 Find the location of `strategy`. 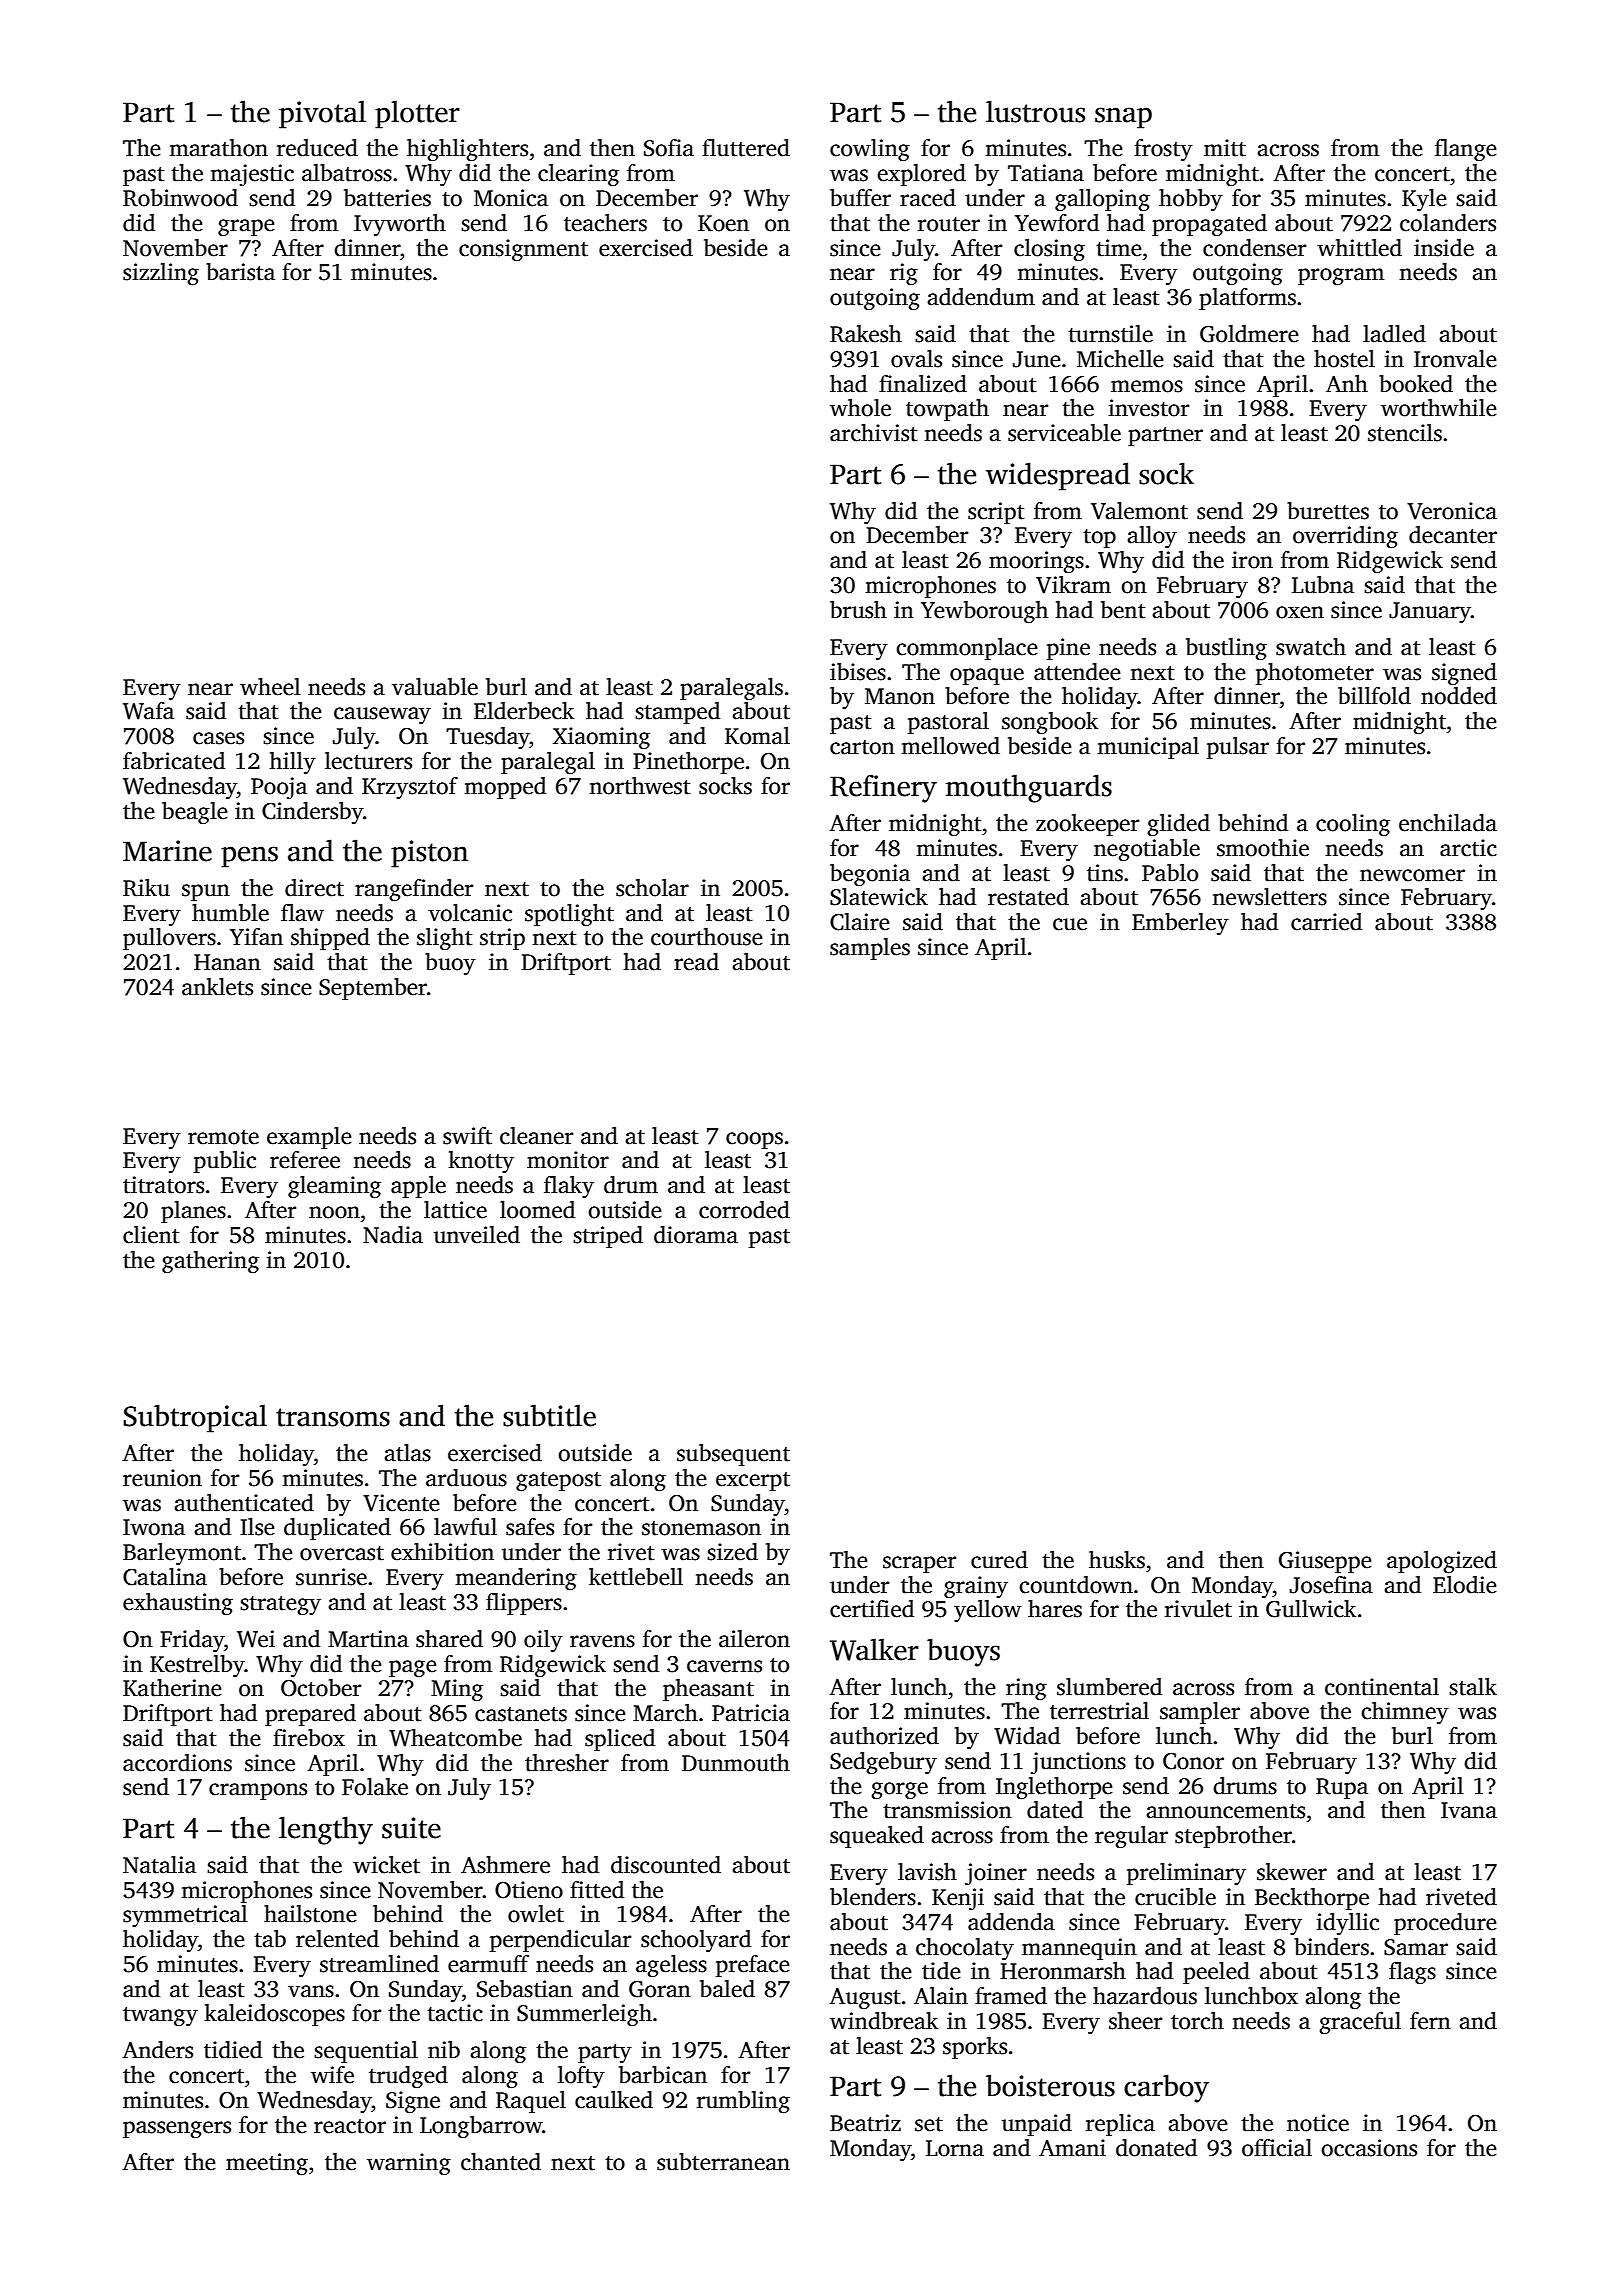

strategy is located at coordinates (280, 1605).
